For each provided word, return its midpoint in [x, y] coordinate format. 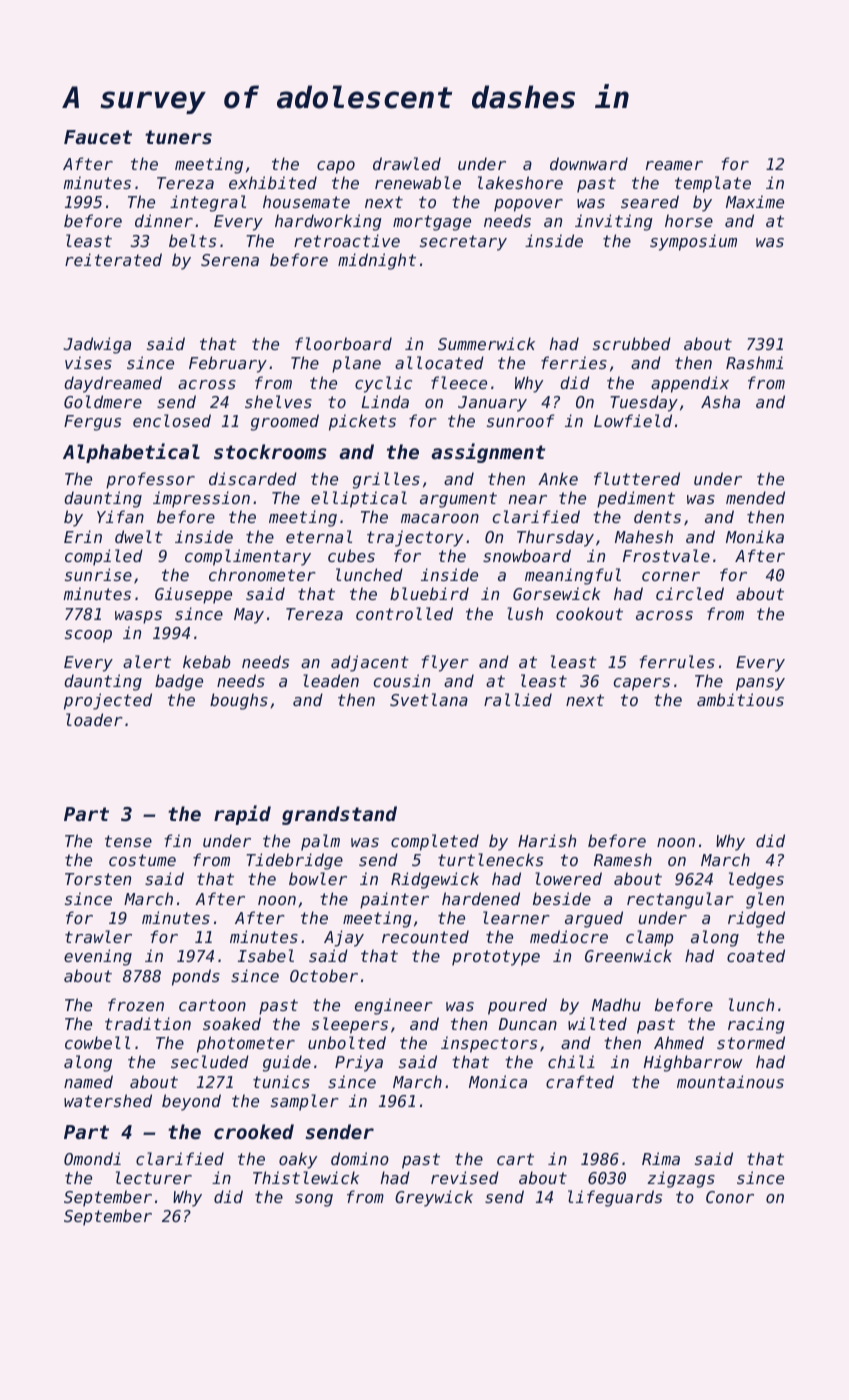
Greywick [434, 1198]
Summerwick [486, 343]
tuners [178, 137]
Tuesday [644, 403]
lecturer [154, 1177]
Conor [730, 1197]
